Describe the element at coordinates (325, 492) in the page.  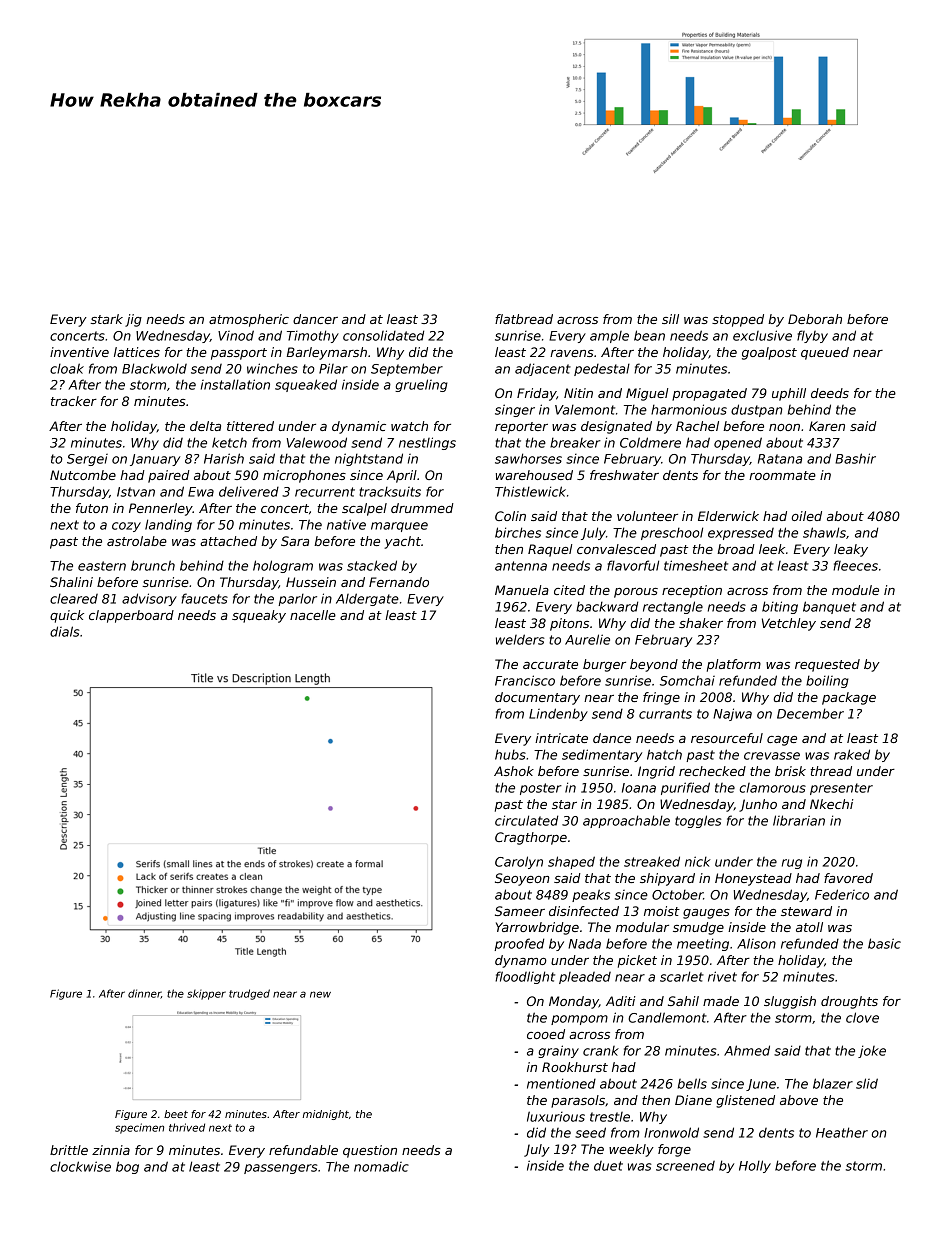
I see `recurrent` at that location.
